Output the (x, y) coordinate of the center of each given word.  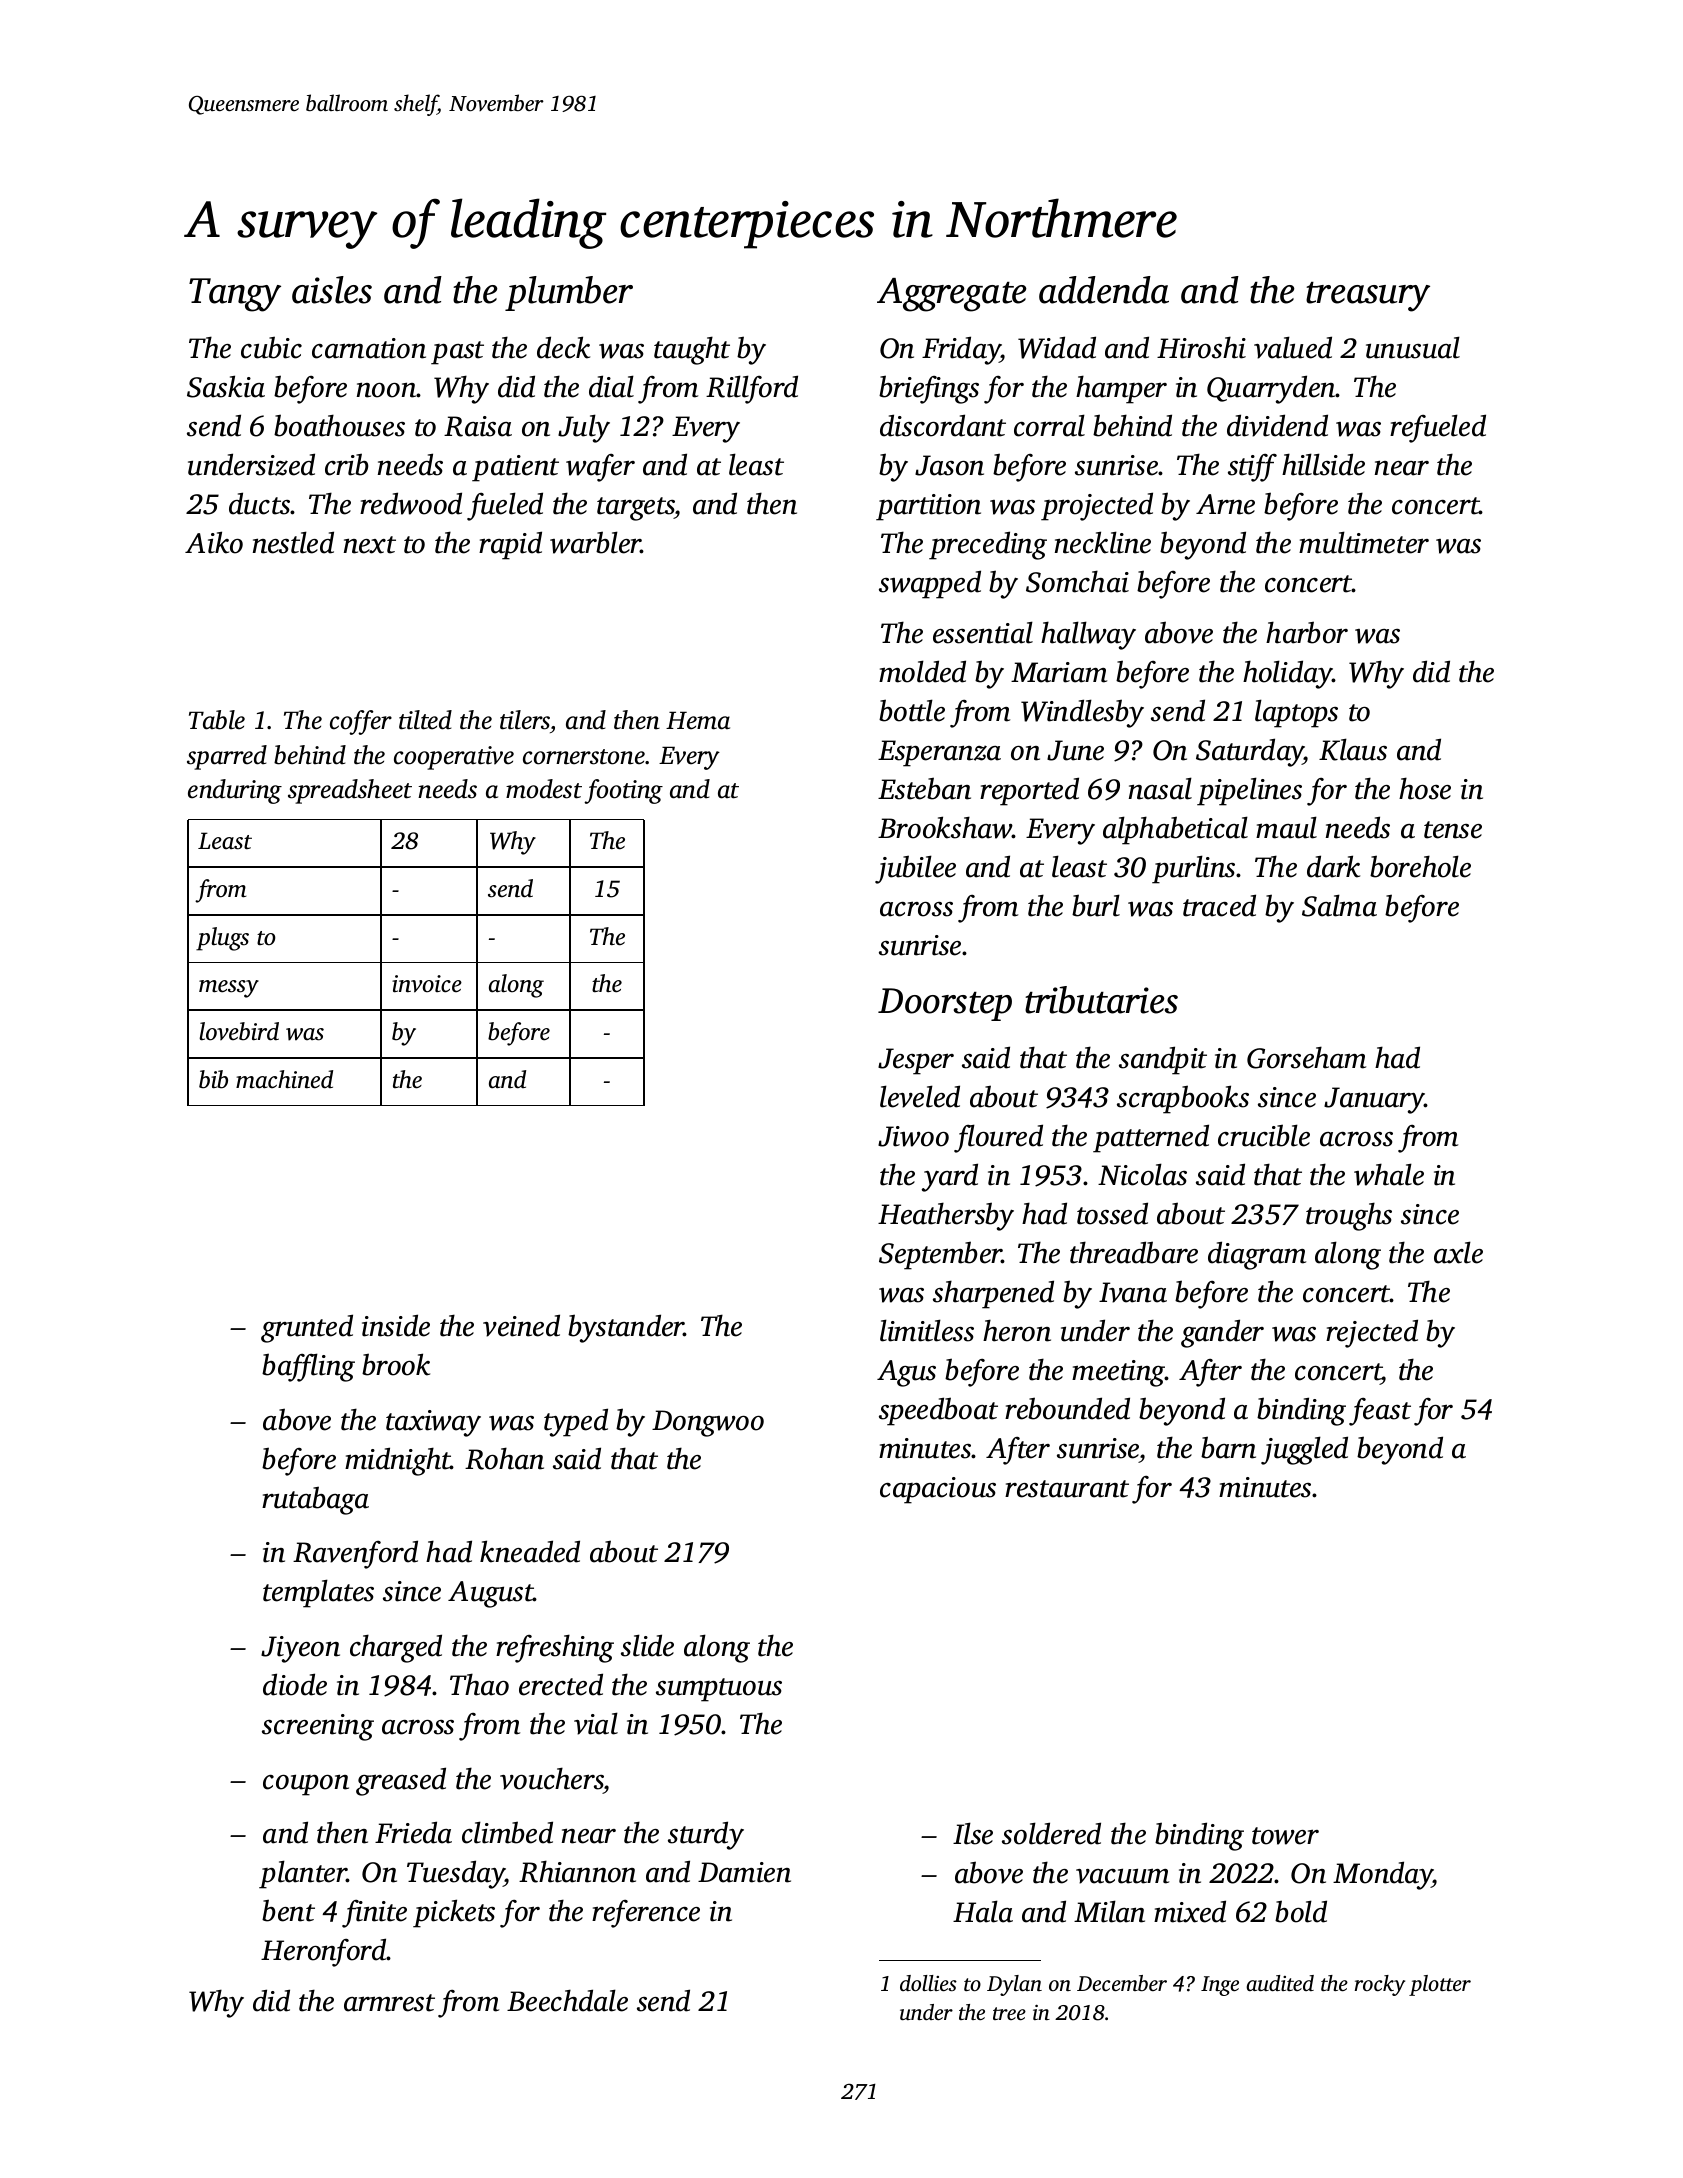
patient (515, 468)
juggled (1304, 1450)
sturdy (706, 1835)
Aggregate (952, 295)
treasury (1368, 297)
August (491, 1594)
